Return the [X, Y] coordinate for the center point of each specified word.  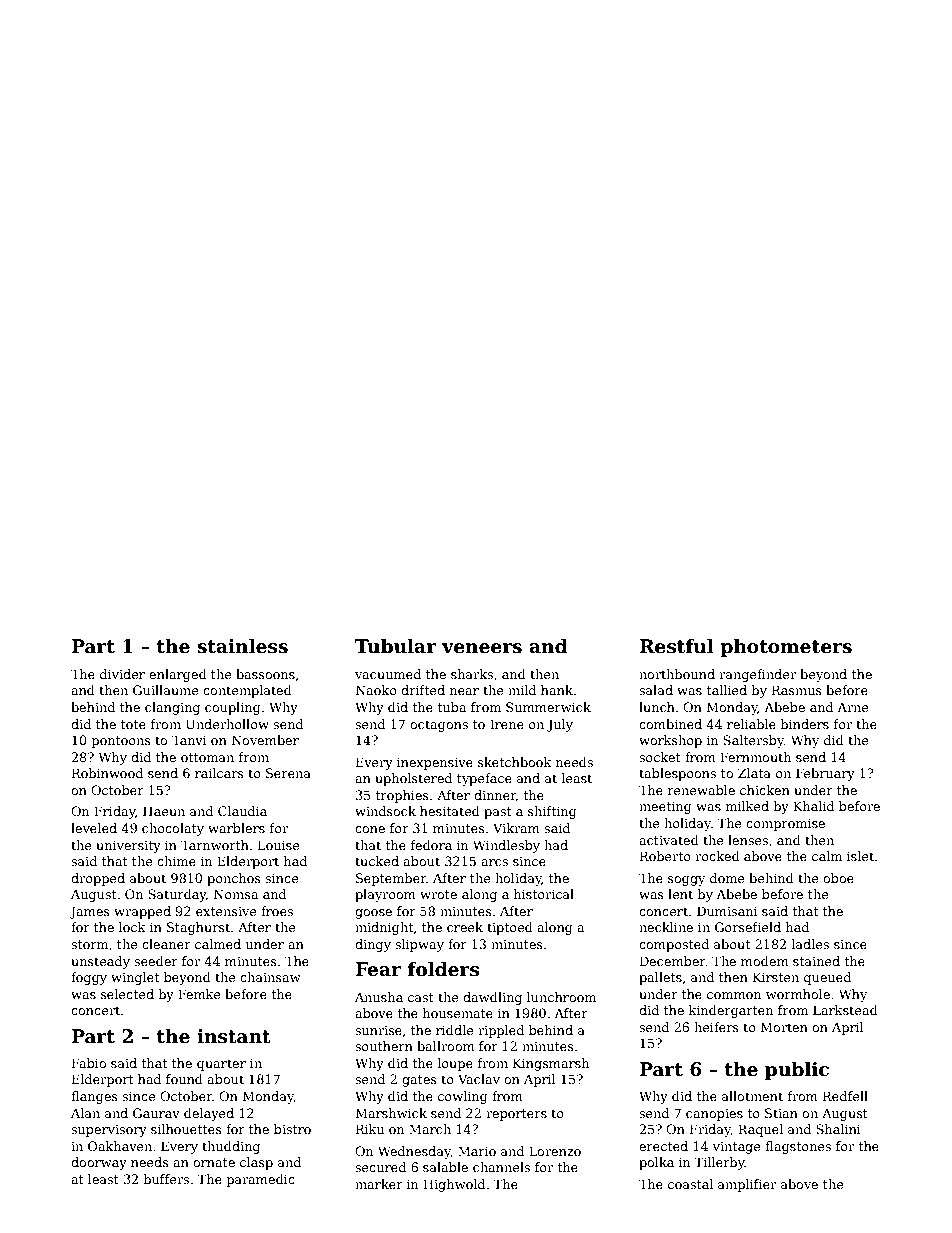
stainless [242, 646]
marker [379, 1184]
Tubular [396, 646]
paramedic [261, 1180]
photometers [786, 647]
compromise [785, 824]
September [391, 879]
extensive [226, 911]
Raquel [760, 1130]
